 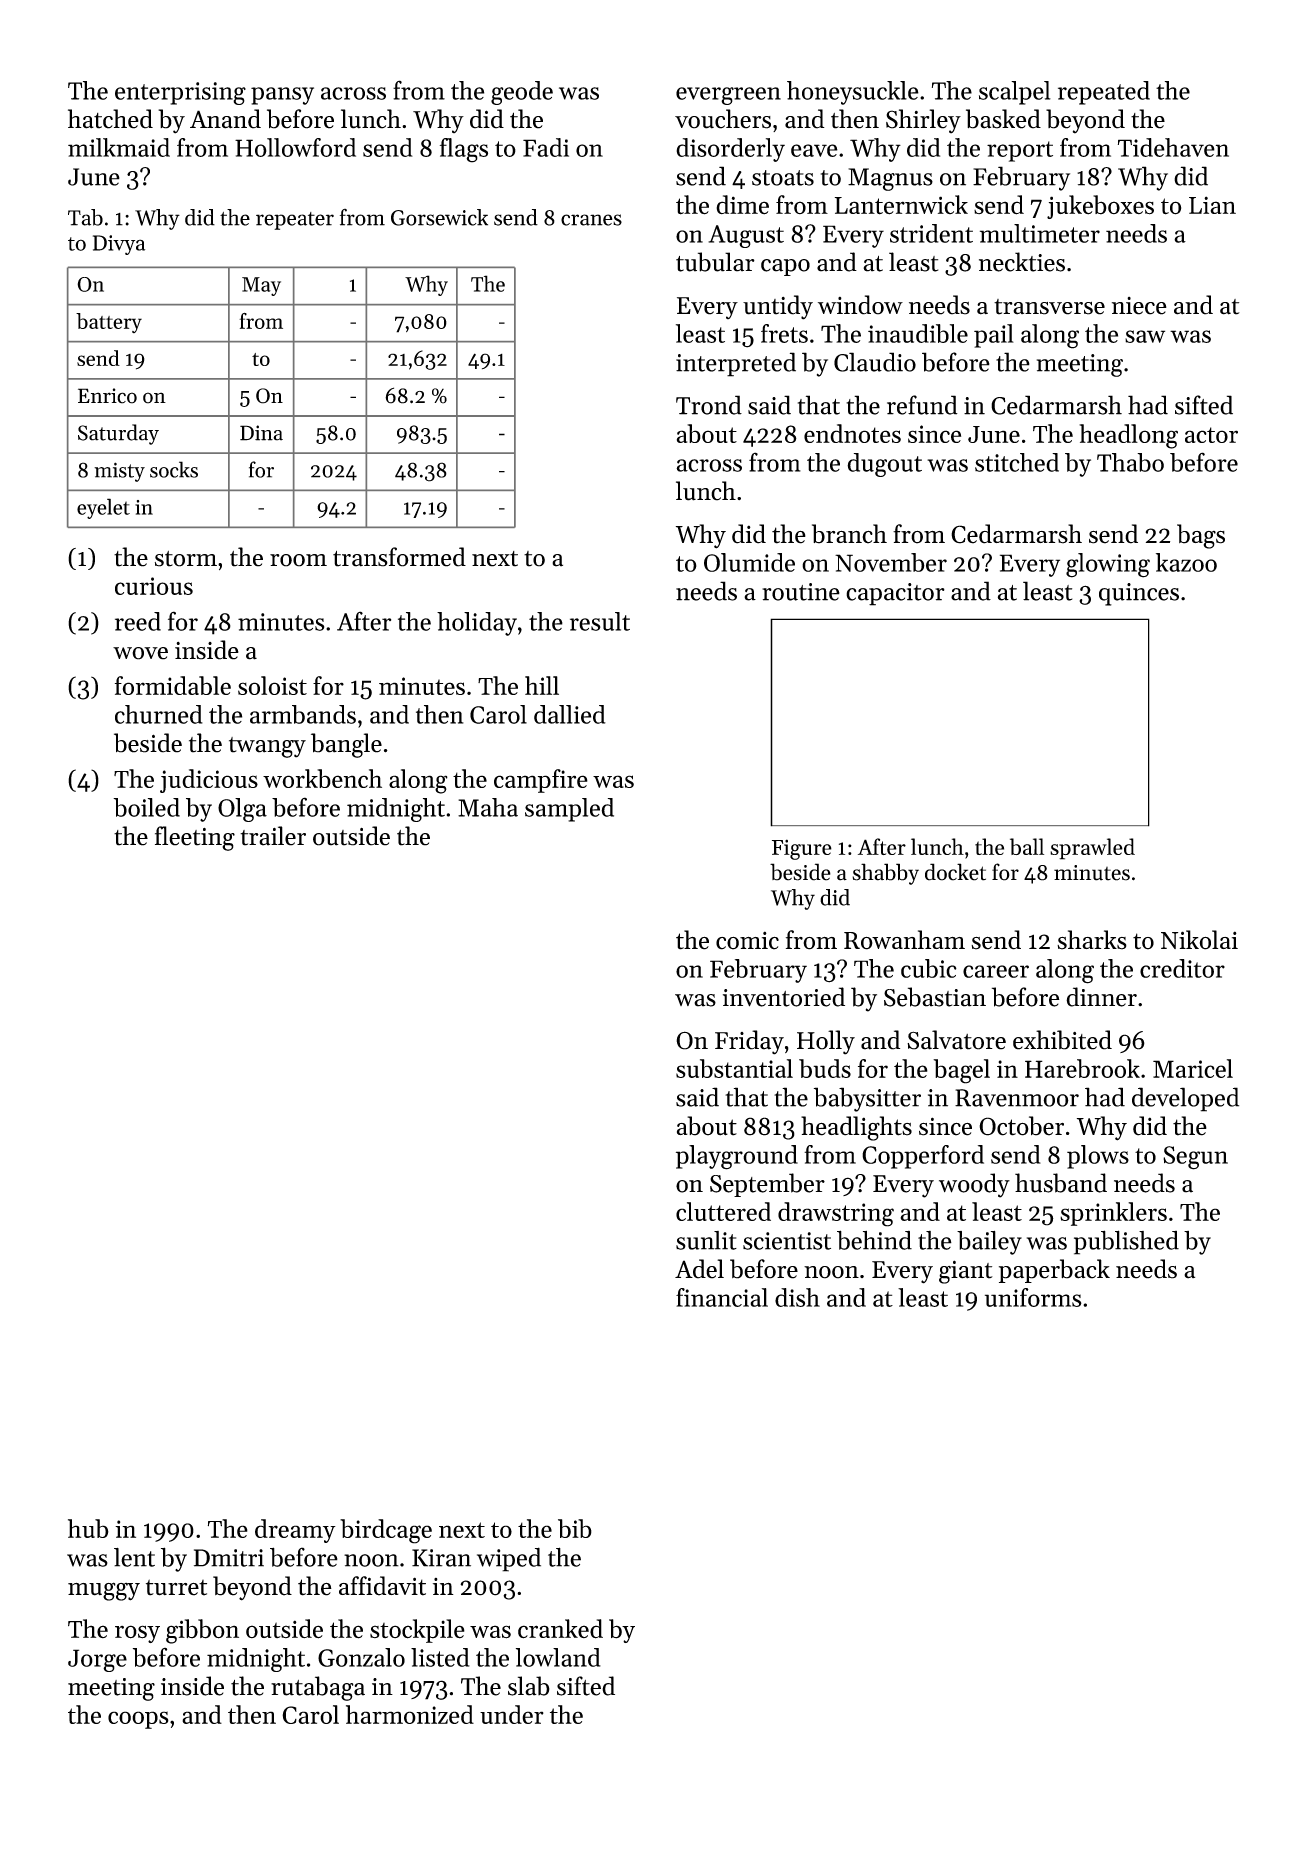 What do you see at coordinates (814, 150) in the image?
I see `eave` at bounding box center [814, 150].
